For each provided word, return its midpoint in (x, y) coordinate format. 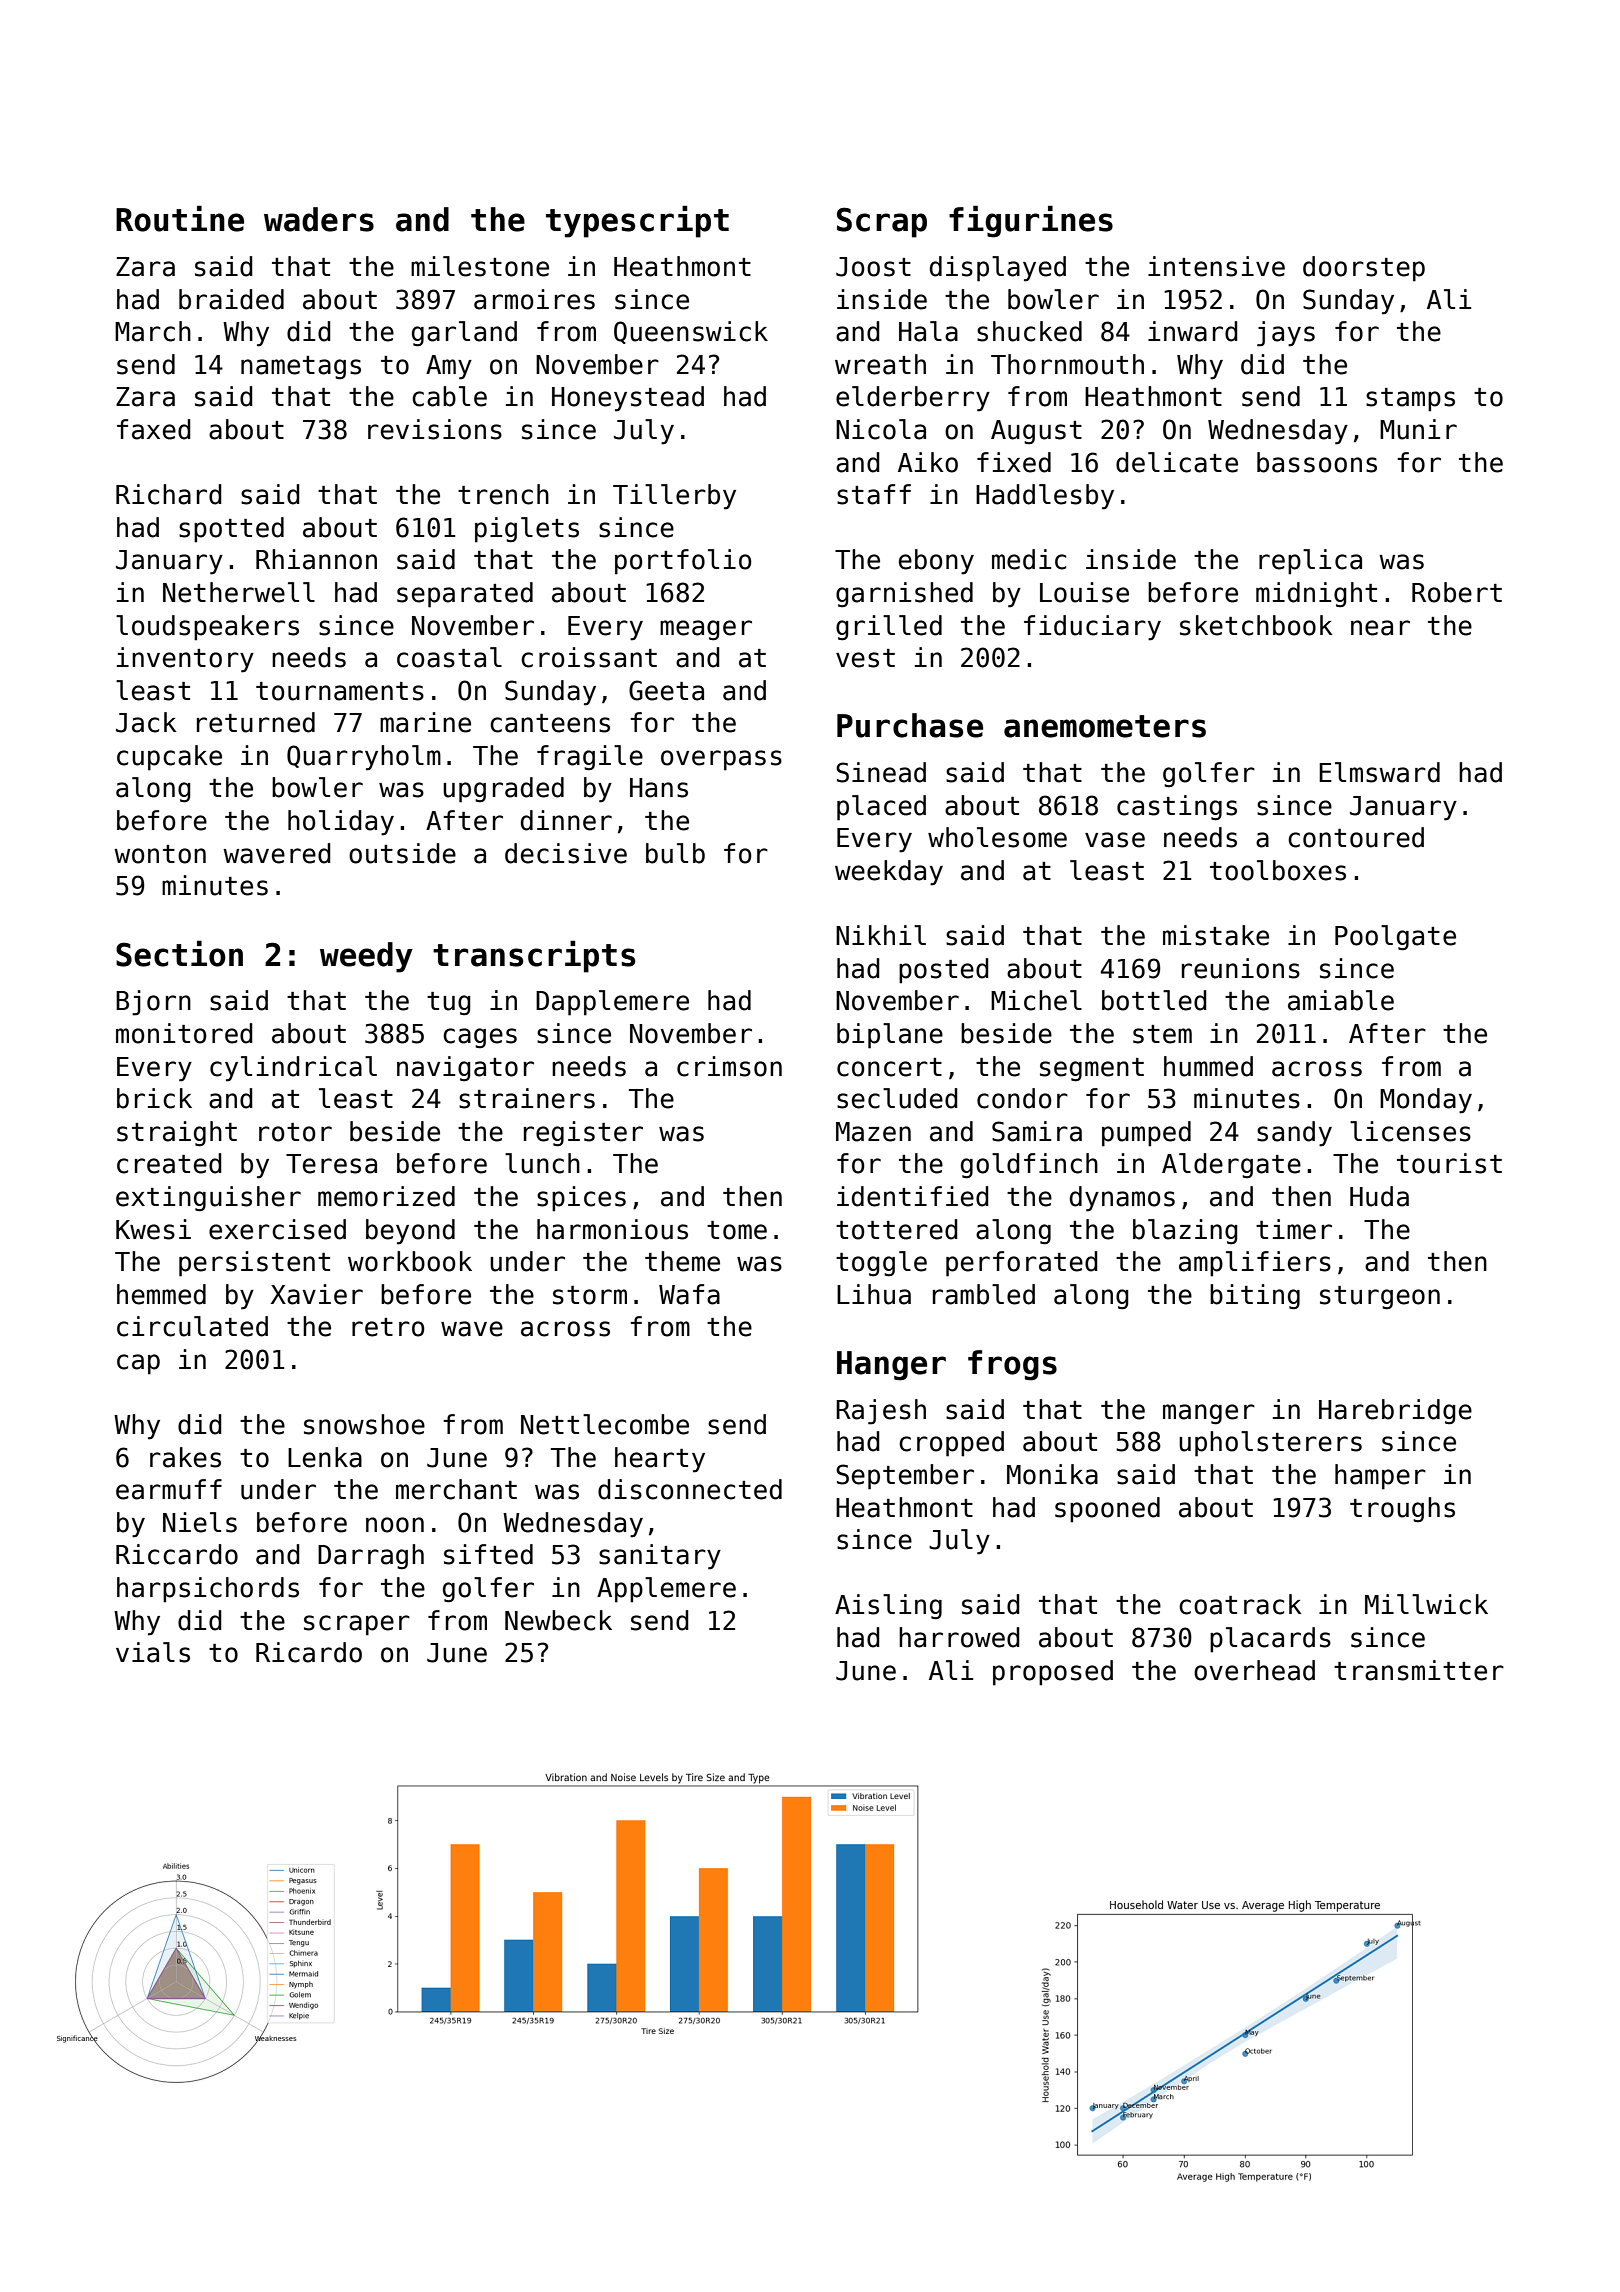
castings (1177, 808)
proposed (1053, 1673)
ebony (936, 562)
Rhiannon (316, 559)
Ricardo (309, 1652)
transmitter (1419, 1670)
